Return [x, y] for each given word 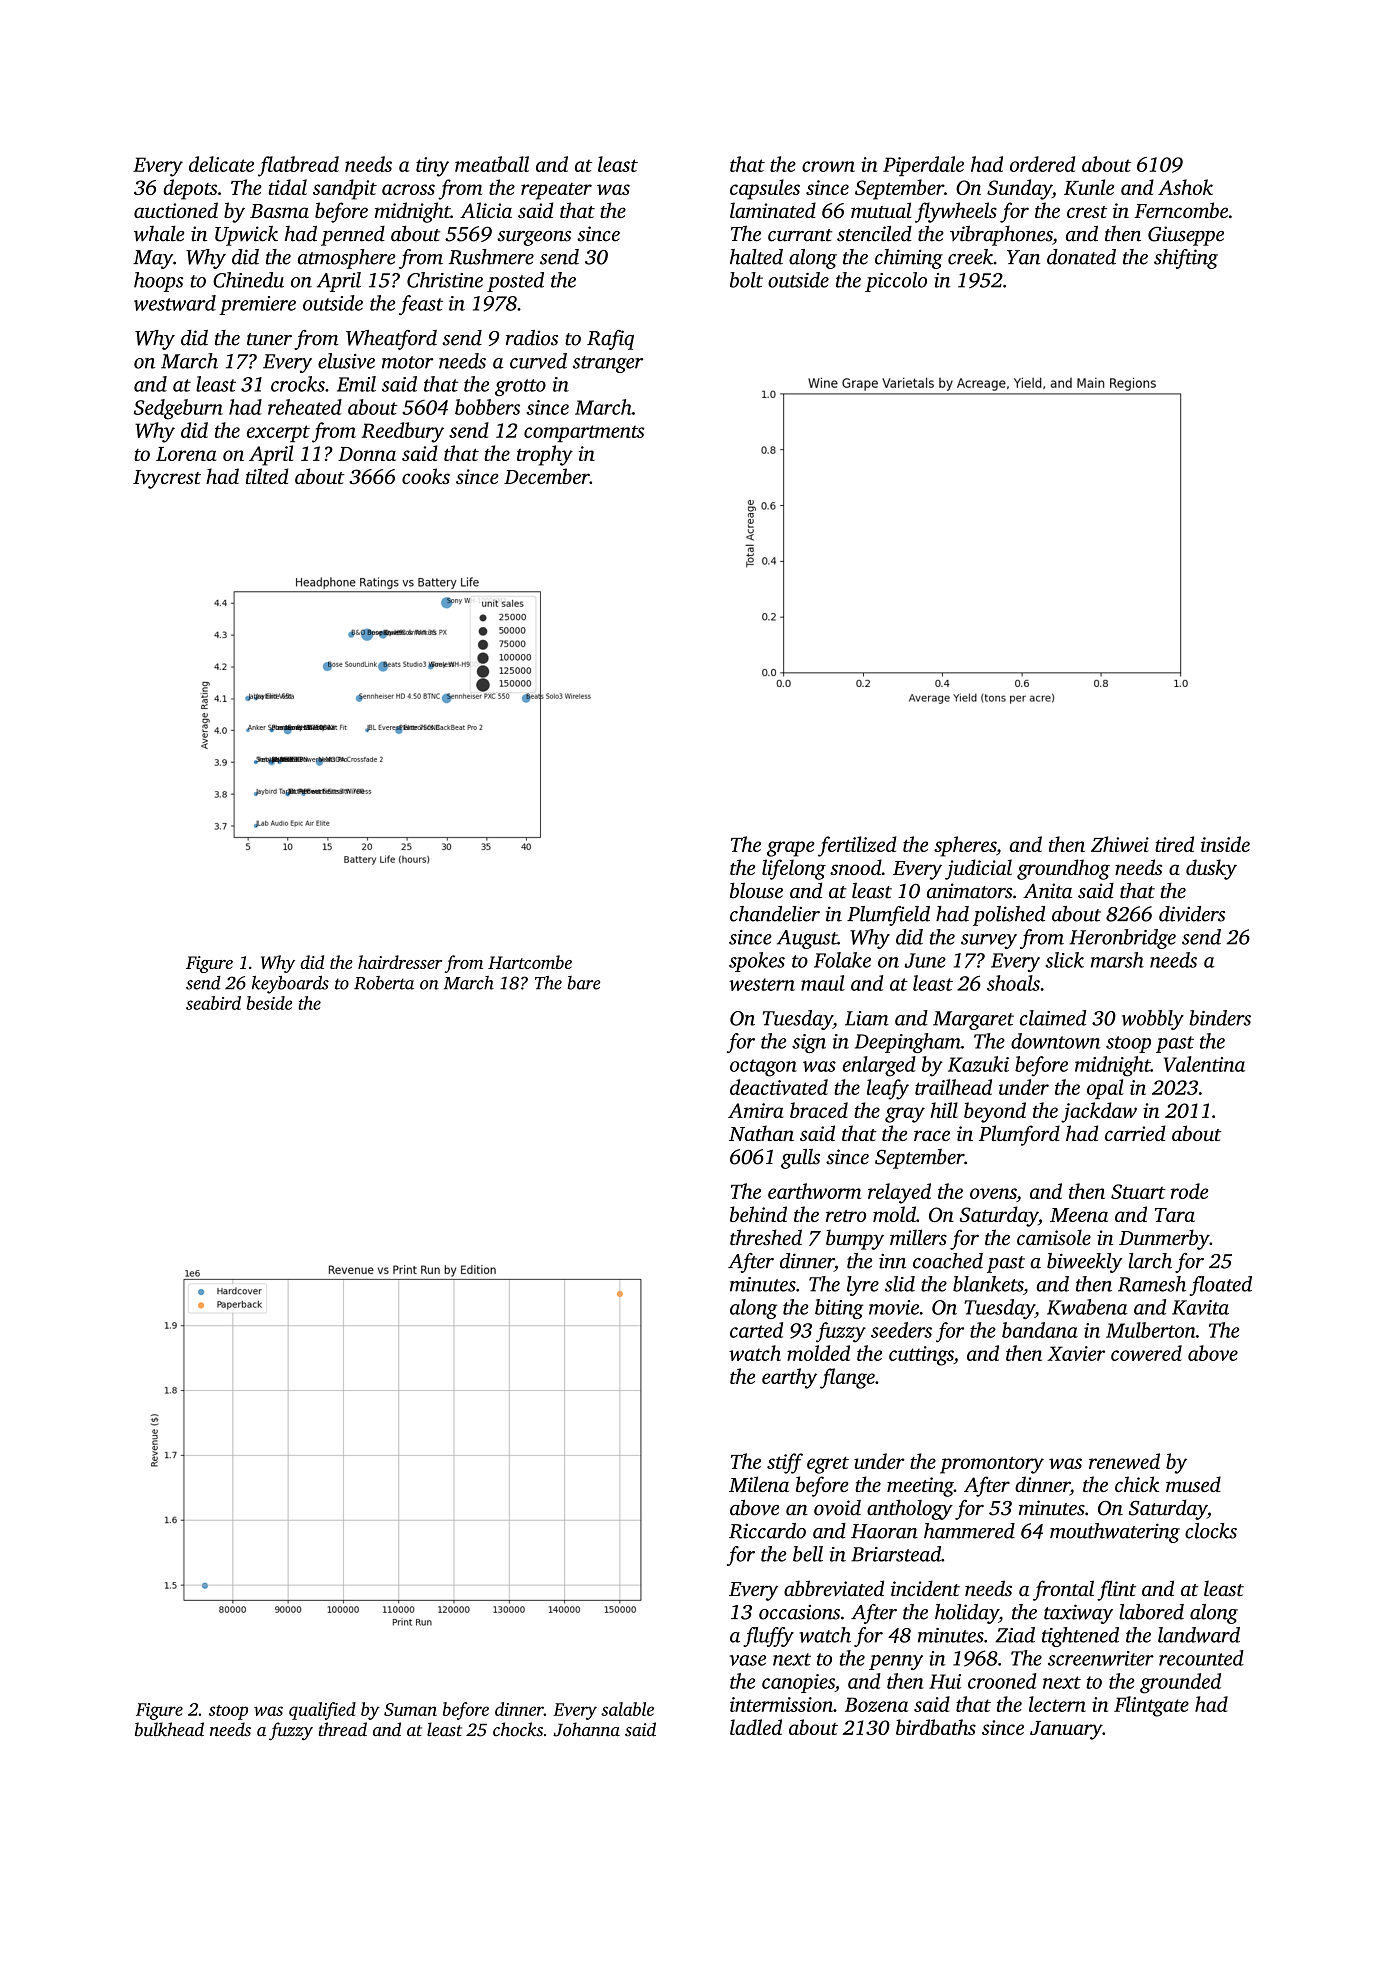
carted [756, 1330]
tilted [267, 476]
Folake [842, 960]
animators [969, 891]
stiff [785, 1463]
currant [800, 235]
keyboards [290, 984]
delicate [221, 164]
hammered [969, 1531]
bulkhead [169, 1729]
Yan [1023, 257]
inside [1225, 844]
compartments [584, 433]
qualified [322, 1711]
